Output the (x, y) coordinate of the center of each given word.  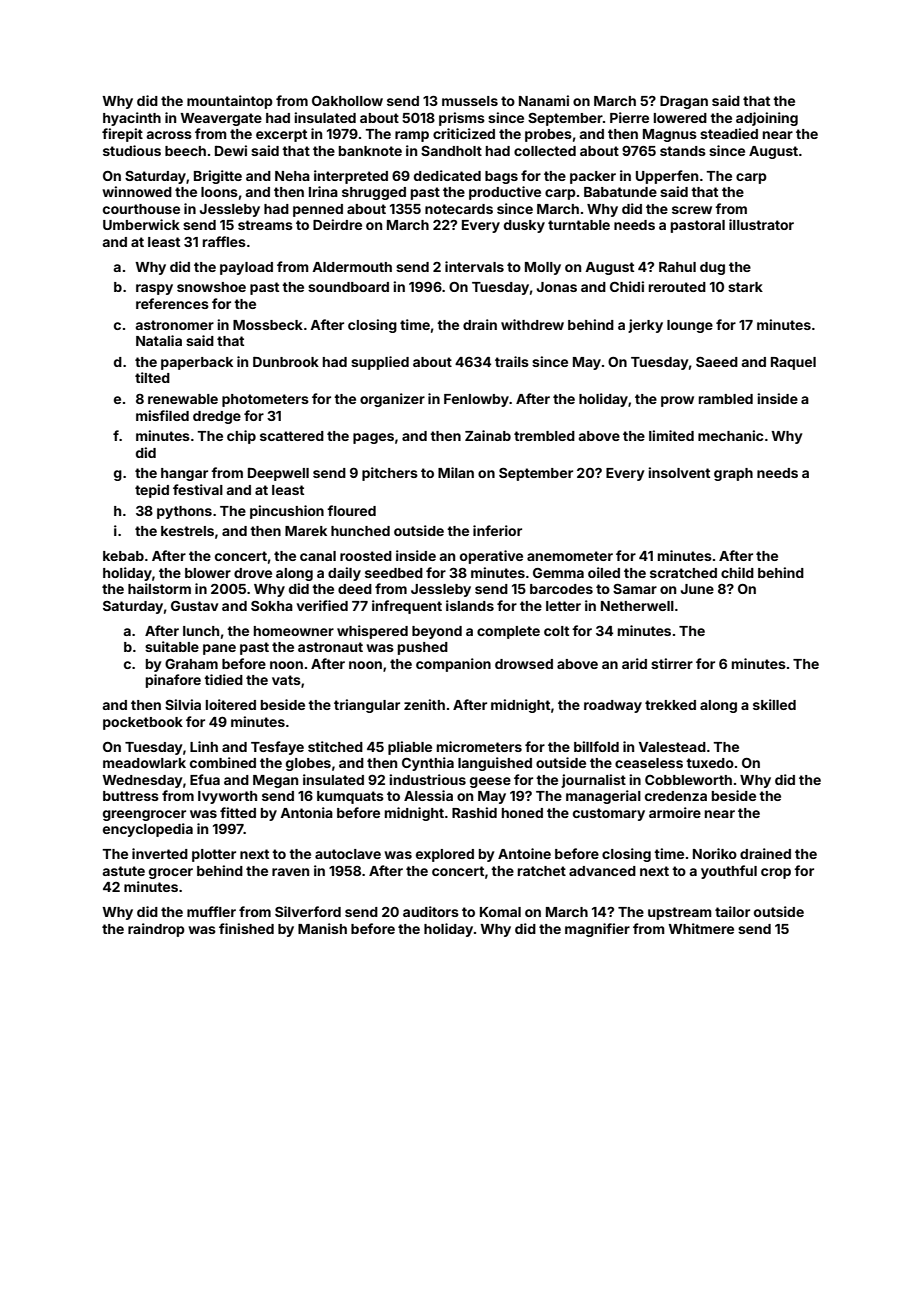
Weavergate (221, 119)
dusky (524, 226)
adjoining (767, 119)
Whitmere (701, 928)
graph (733, 474)
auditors (431, 911)
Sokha (272, 606)
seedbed (394, 573)
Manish (322, 928)
